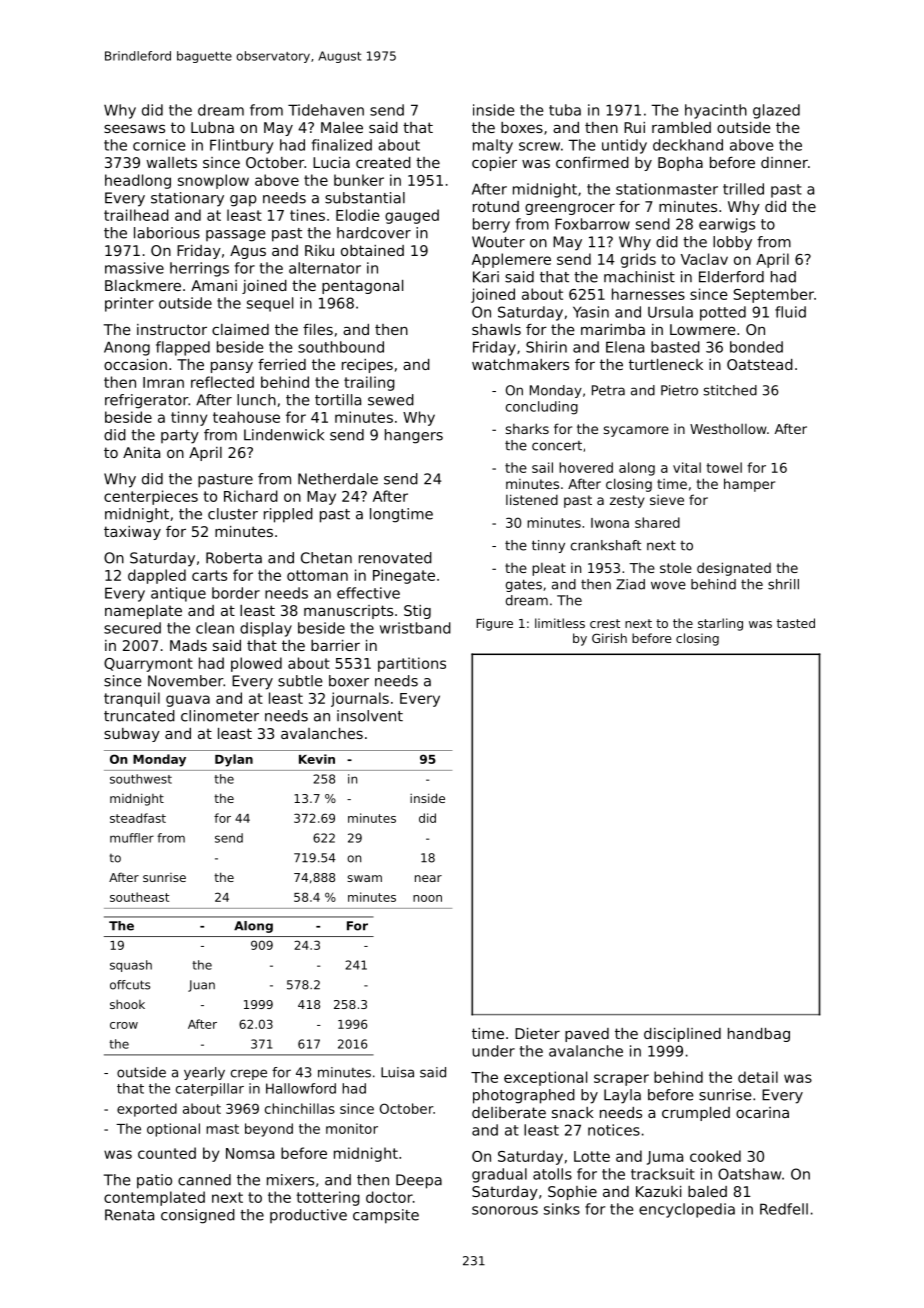 This screenshot has width=924, height=1308. I want to click on crow, so click(124, 1025).
